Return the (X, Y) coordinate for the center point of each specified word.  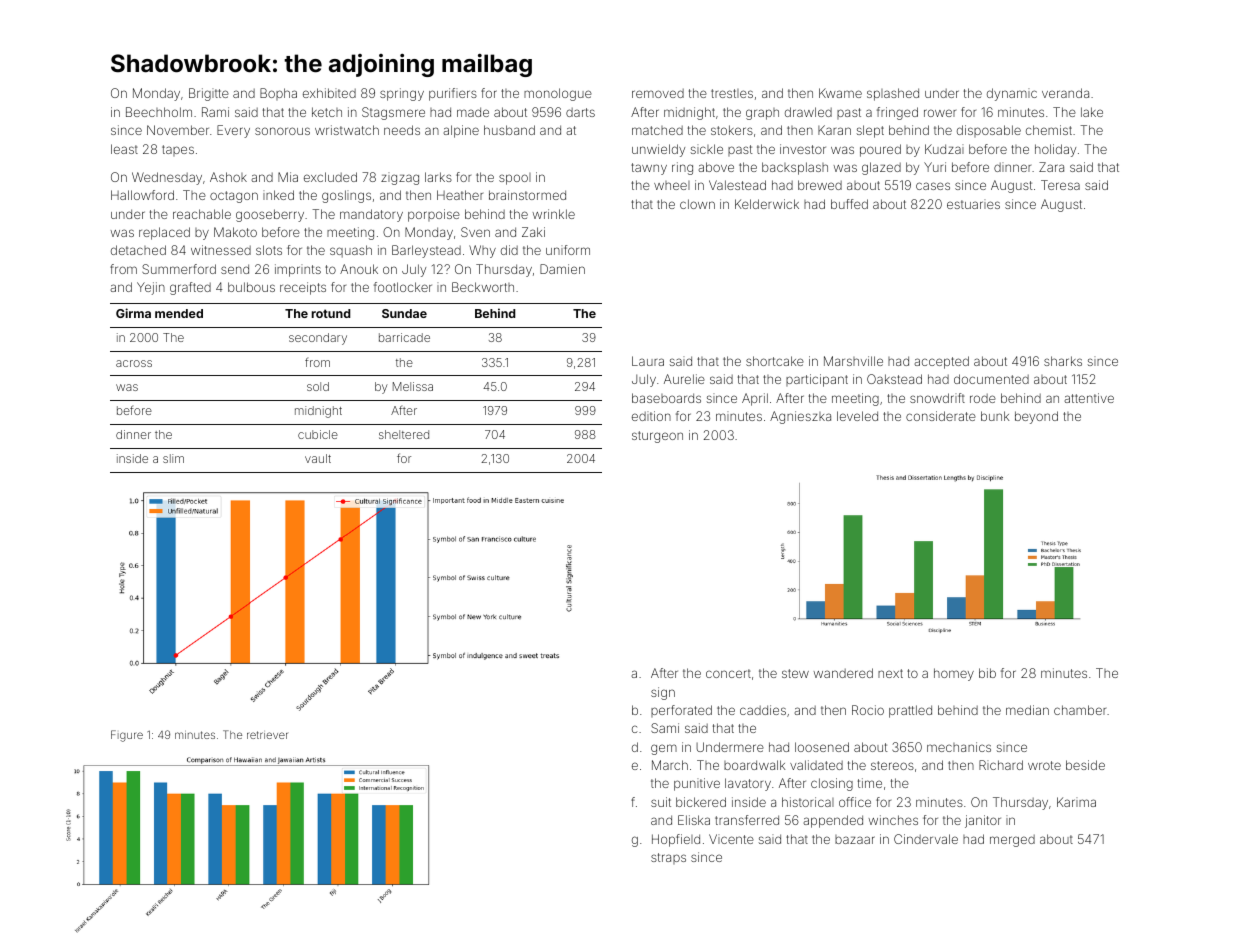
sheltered (404, 434)
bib (987, 673)
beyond (1036, 417)
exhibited (329, 93)
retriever (267, 735)
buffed (849, 204)
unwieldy (658, 150)
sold (318, 386)
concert (728, 673)
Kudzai (944, 149)
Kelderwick (767, 204)
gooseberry (270, 215)
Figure (127, 736)
